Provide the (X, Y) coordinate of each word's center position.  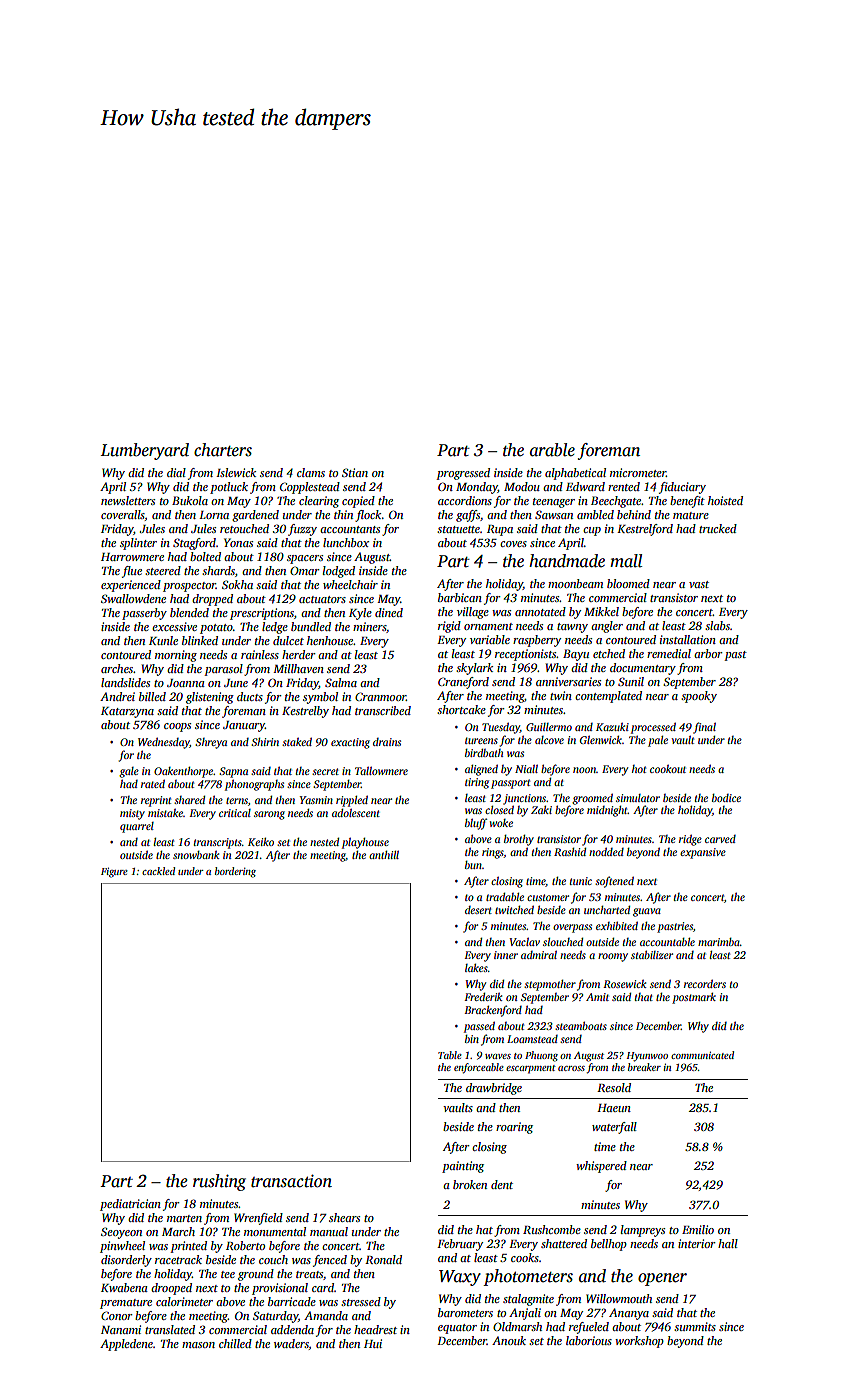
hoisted (725, 500)
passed (479, 1027)
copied (358, 502)
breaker (644, 1067)
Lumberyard (145, 451)
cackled (158, 871)
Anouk (509, 1340)
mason (198, 1345)
